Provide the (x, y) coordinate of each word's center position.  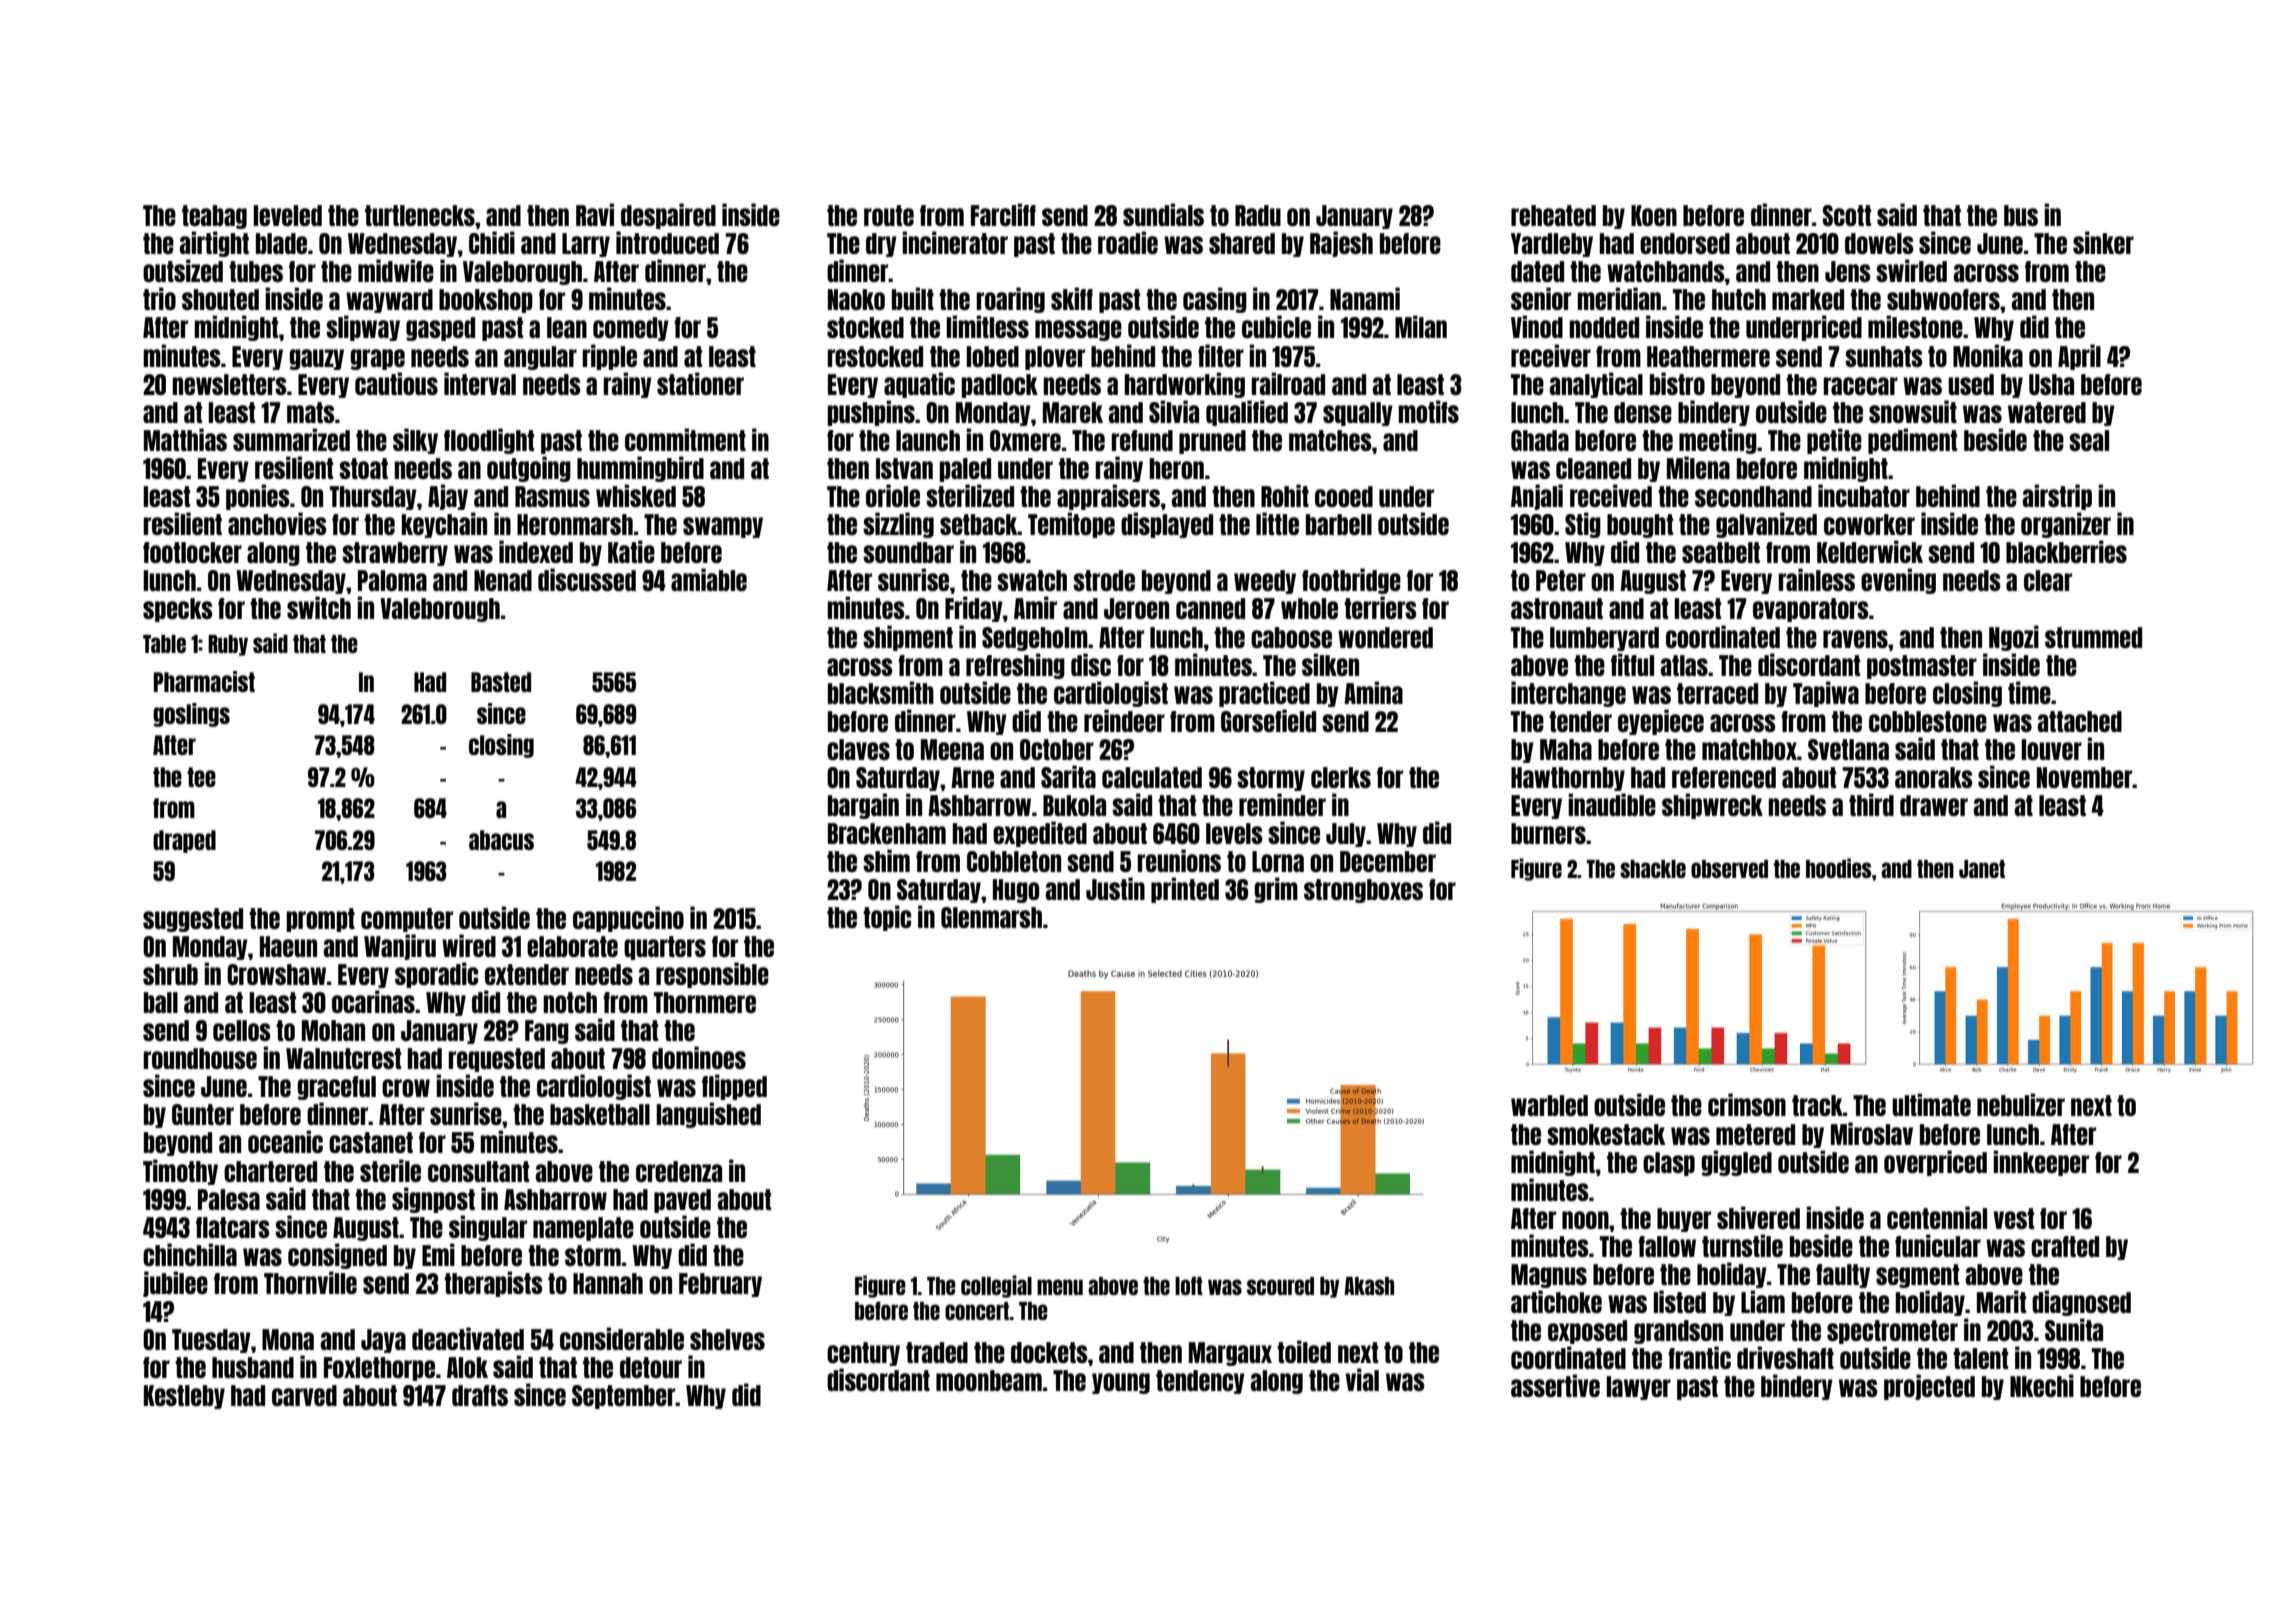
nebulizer (2021, 1104)
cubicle (1276, 326)
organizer (2066, 525)
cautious (396, 383)
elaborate (572, 946)
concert (977, 1311)
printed (1185, 890)
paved (682, 1201)
